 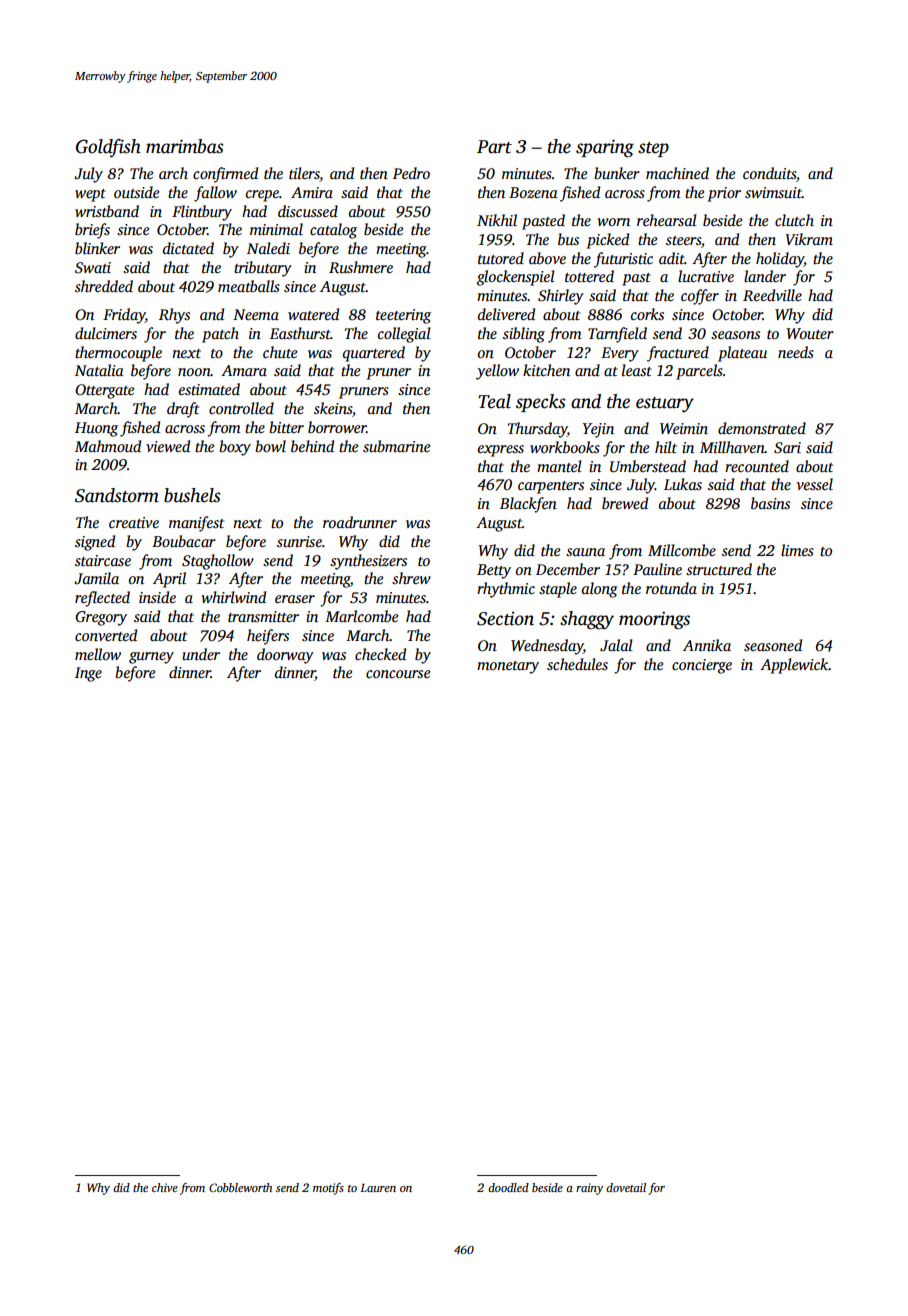 What do you see at coordinates (136, 192) in the screenshot?
I see `outside` at bounding box center [136, 192].
